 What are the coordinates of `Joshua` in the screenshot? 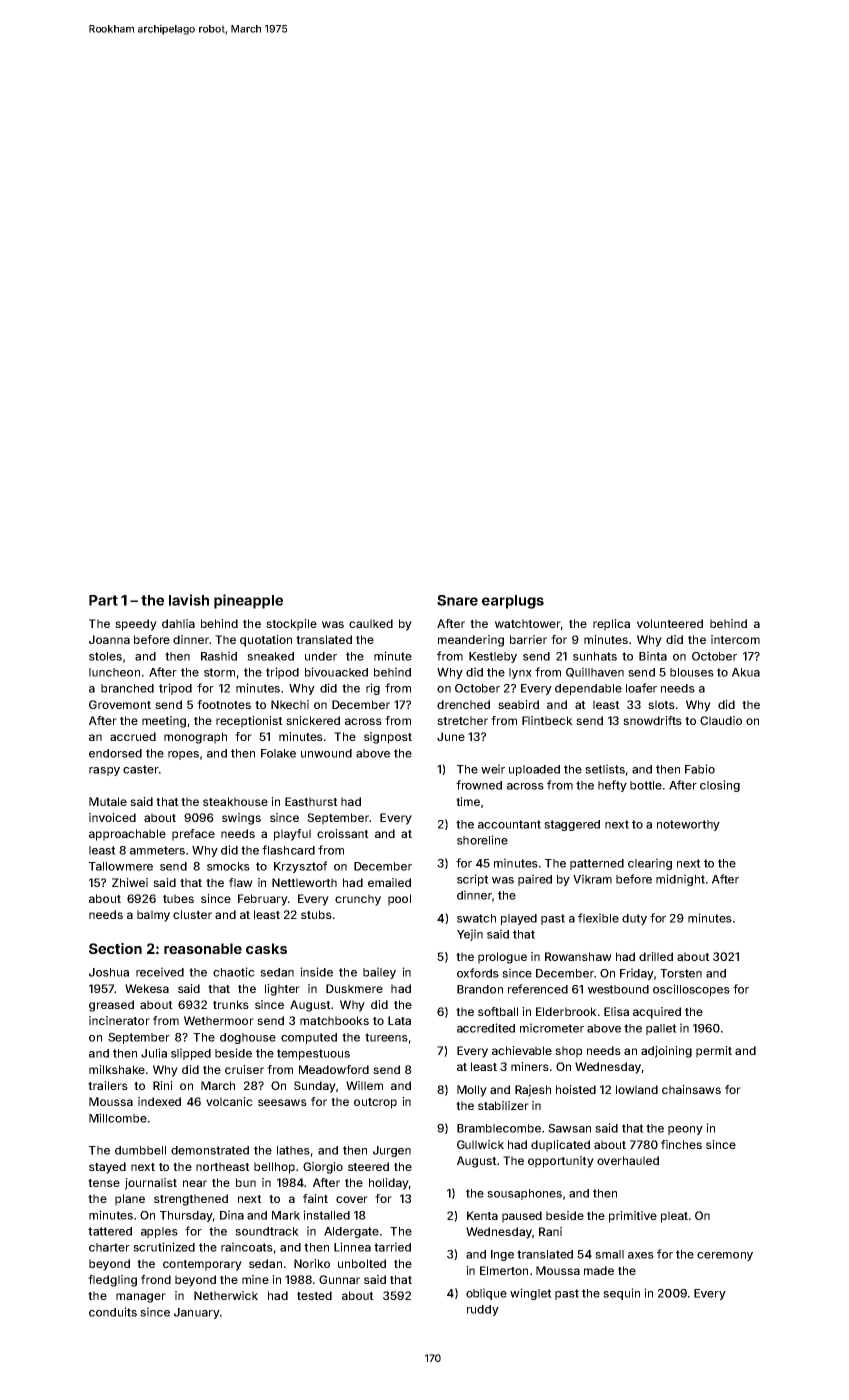 It's located at (109, 972).
